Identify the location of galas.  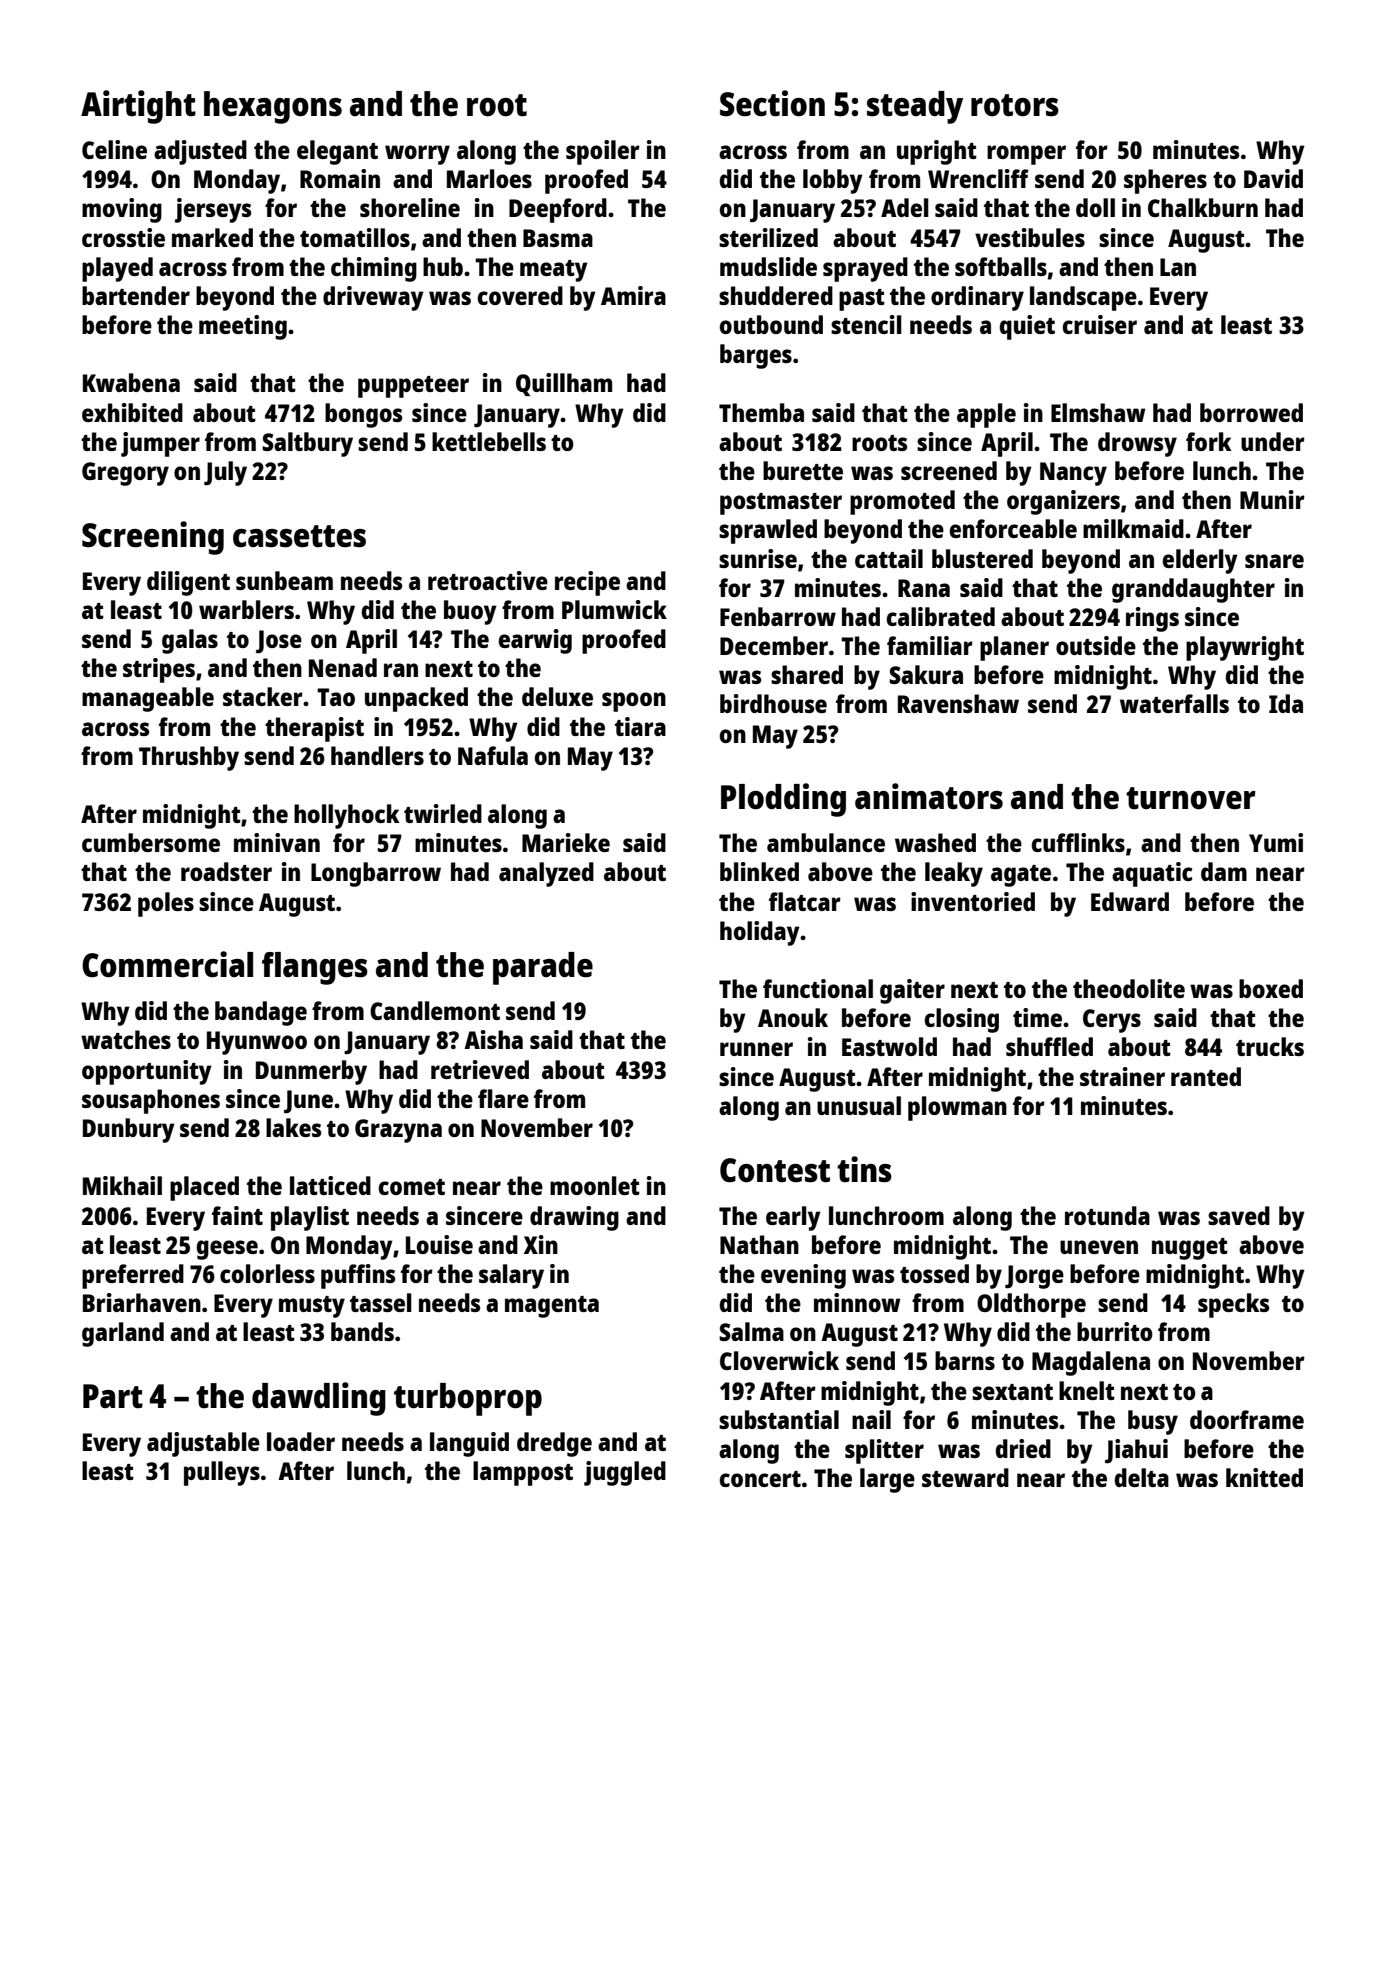
(190, 641).
